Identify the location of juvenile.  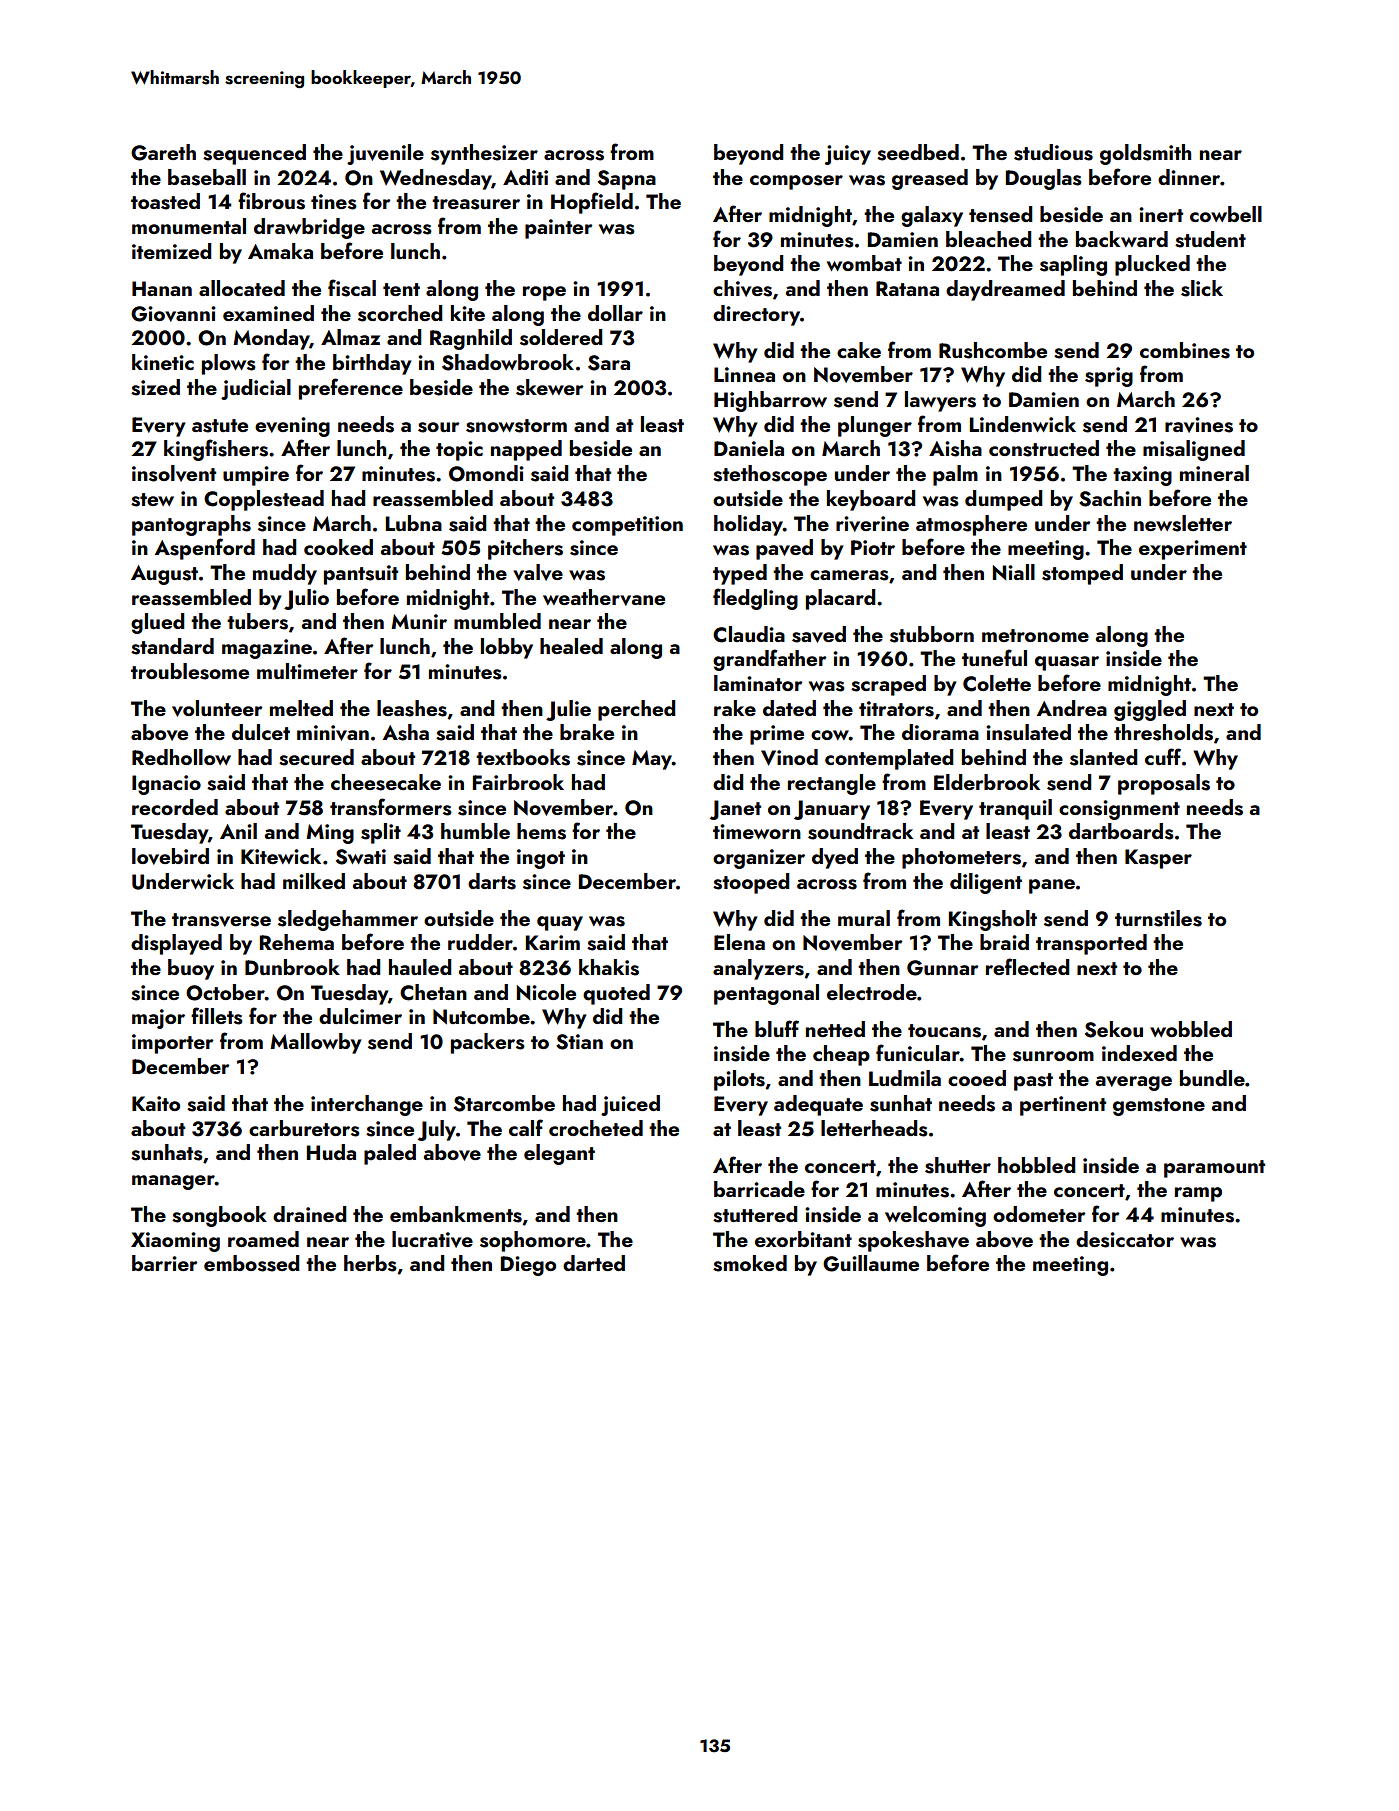
(385, 154).
